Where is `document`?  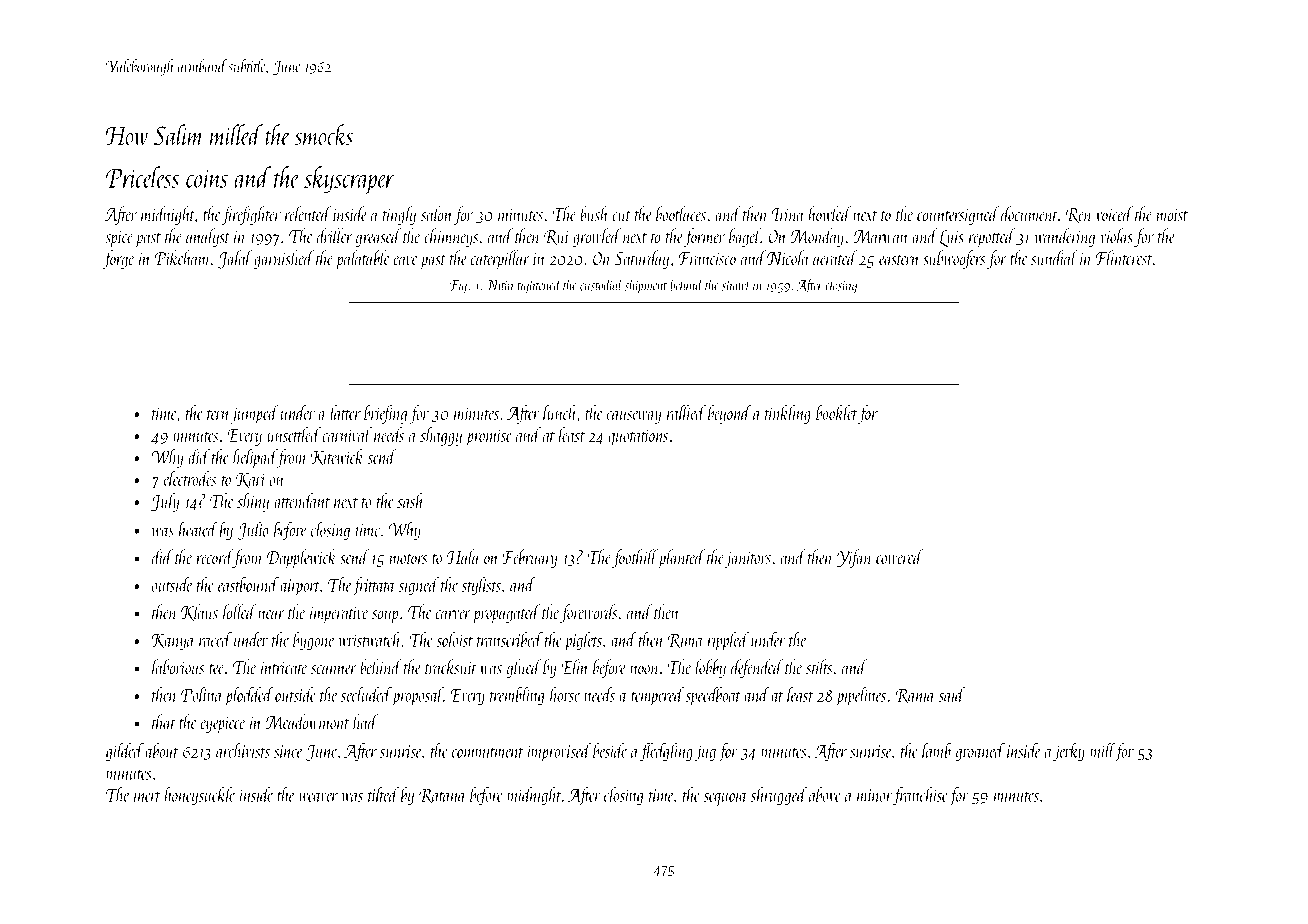 document is located at coordinates (1029, 214).
